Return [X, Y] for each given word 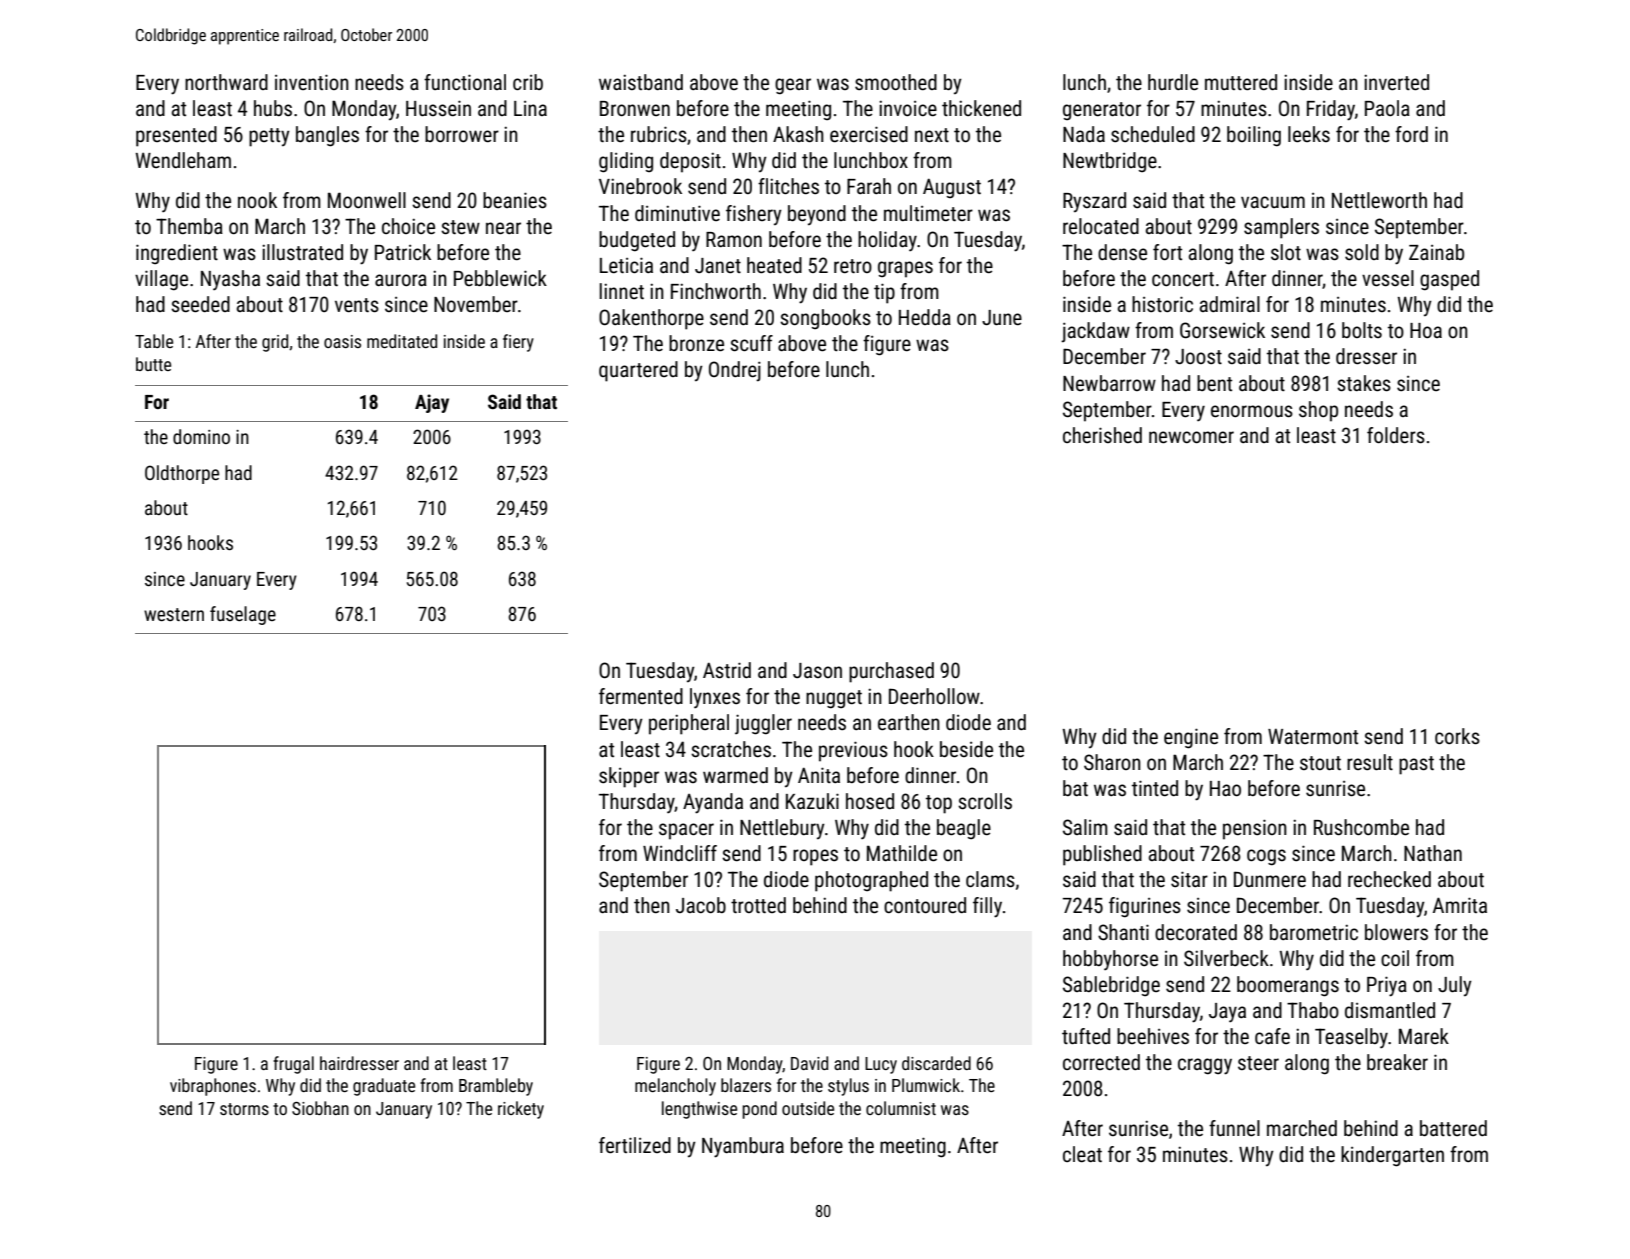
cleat [1082, 1154]
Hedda [925, 317]
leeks [1309, 134]
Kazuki [812, 801]
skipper [629, 777]
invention [312, 82]
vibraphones [213, 1087]
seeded [200, 304]
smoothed [896, 82]
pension [1255, 829]
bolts [1362, 330]
